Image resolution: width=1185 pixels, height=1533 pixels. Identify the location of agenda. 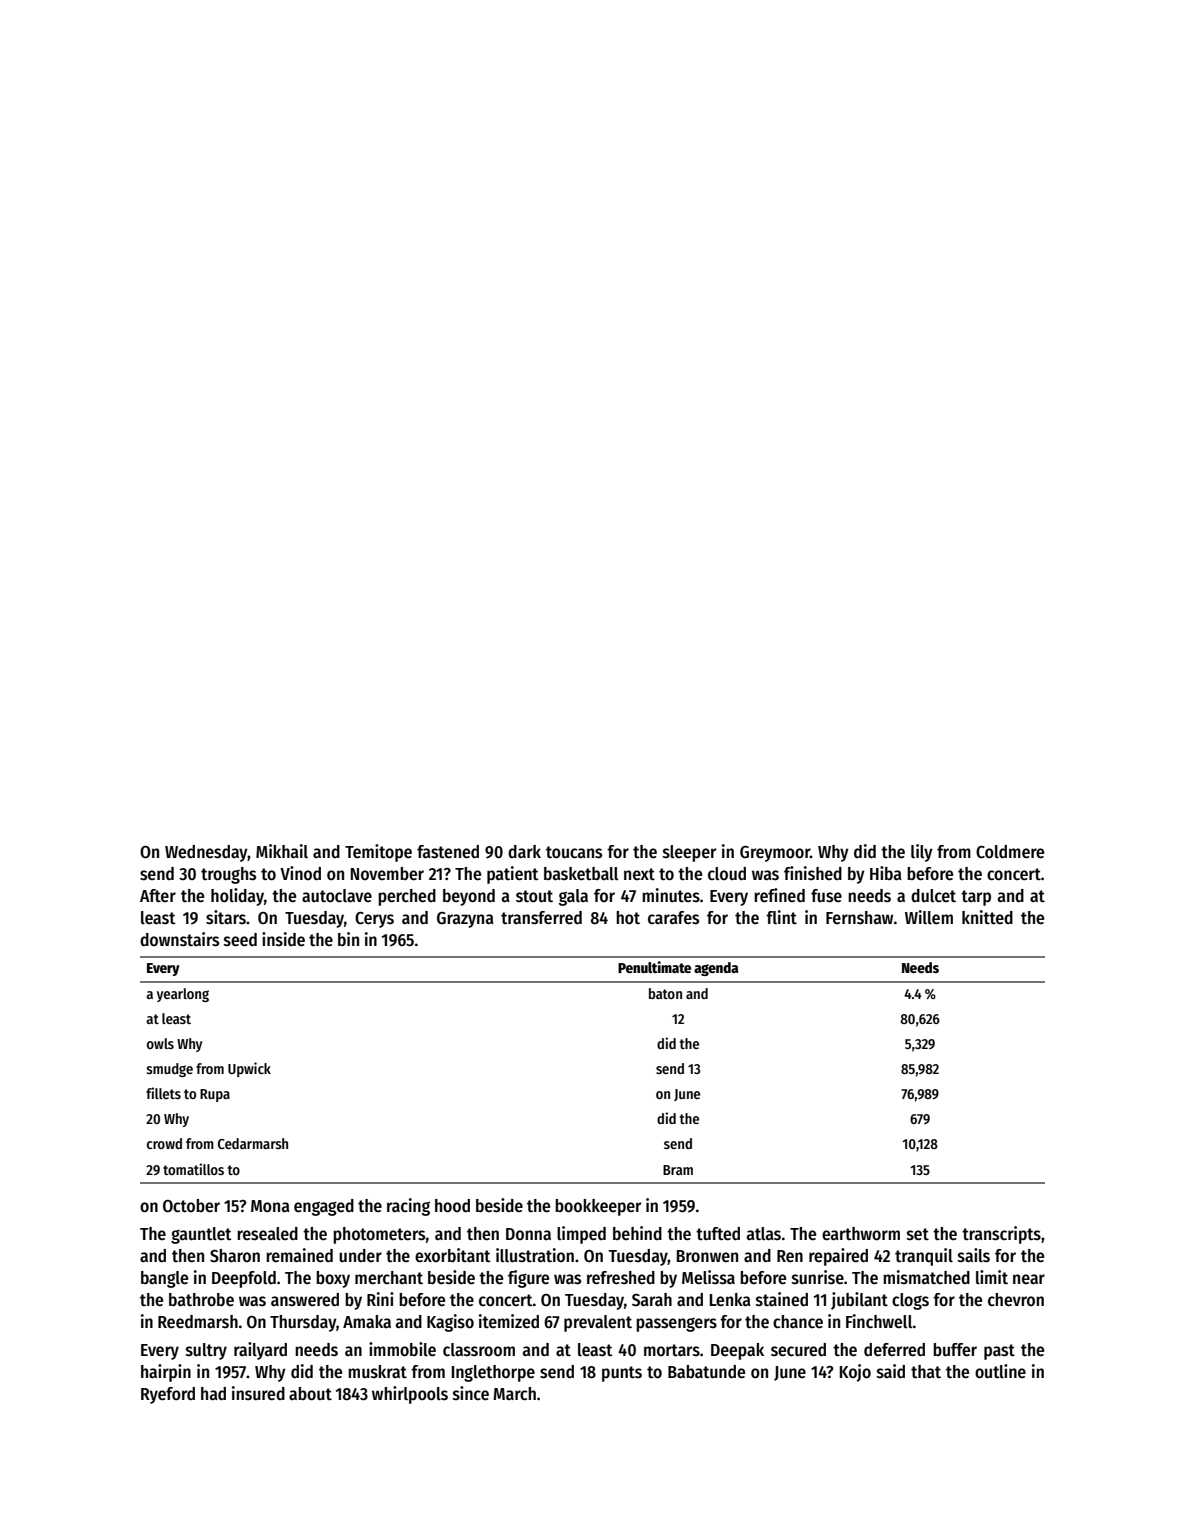
(716, 969).
